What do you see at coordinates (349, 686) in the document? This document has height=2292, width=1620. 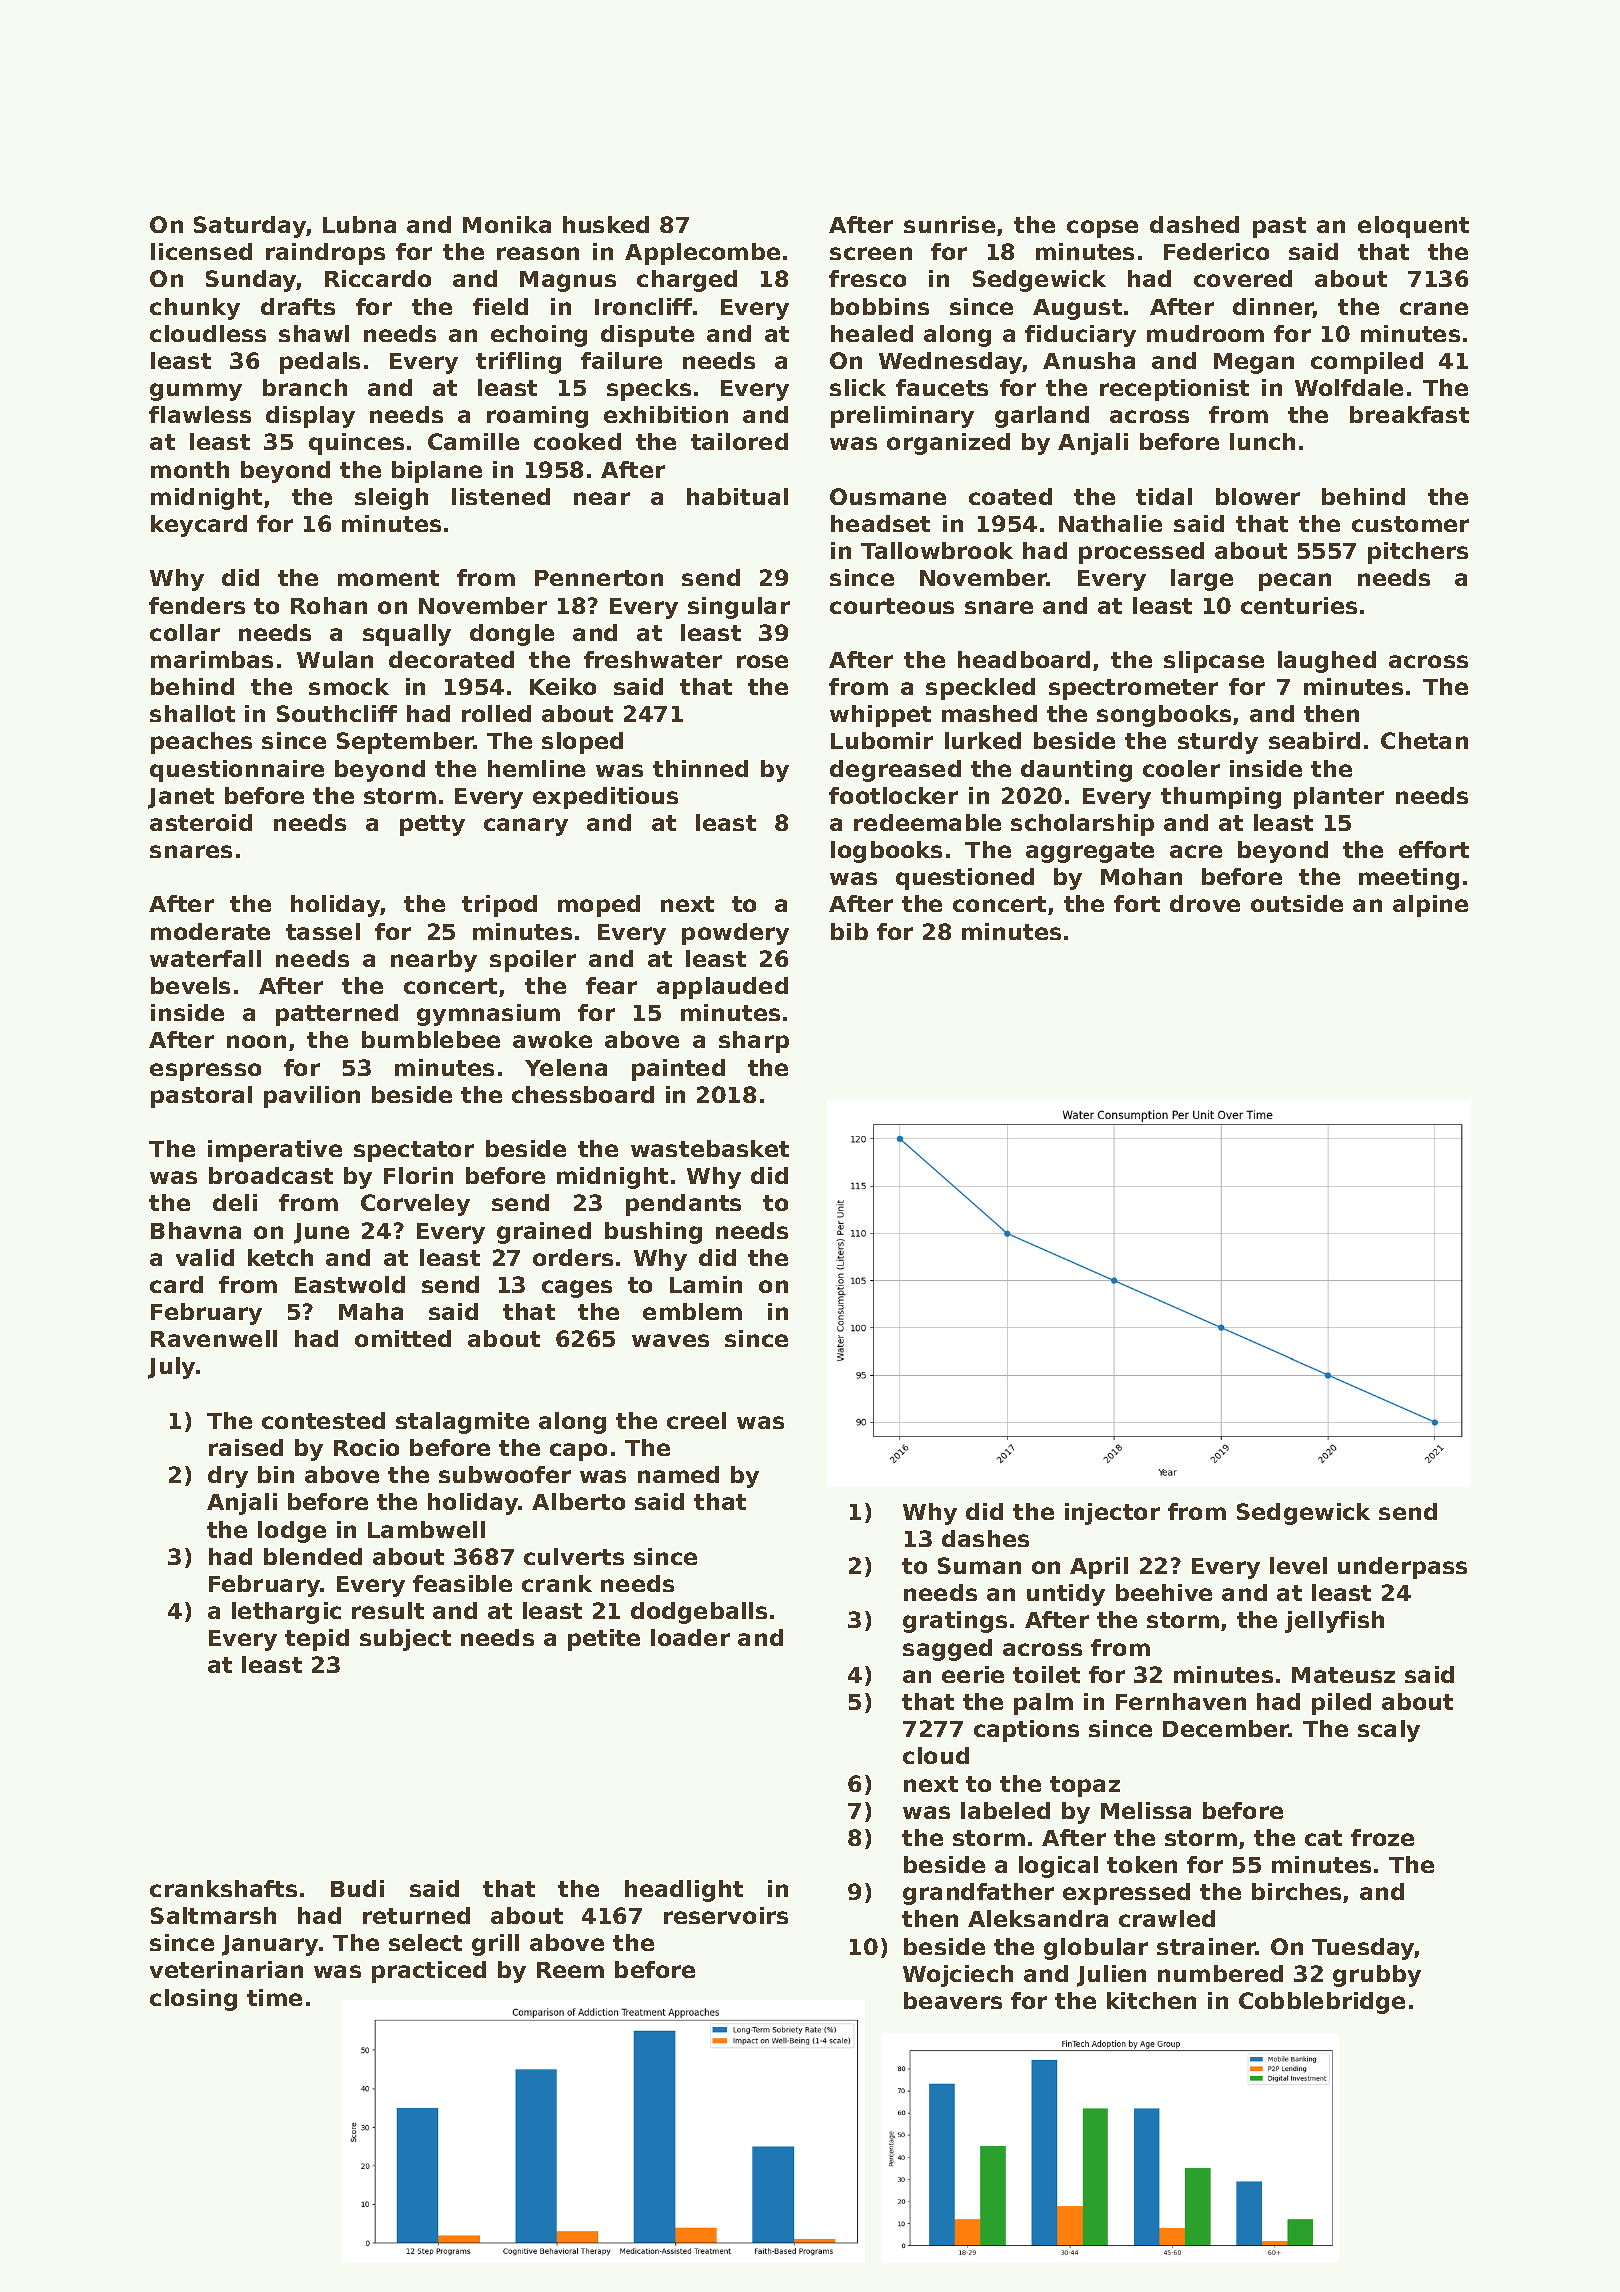 I see `smock` at bounding box center [349, 686].
